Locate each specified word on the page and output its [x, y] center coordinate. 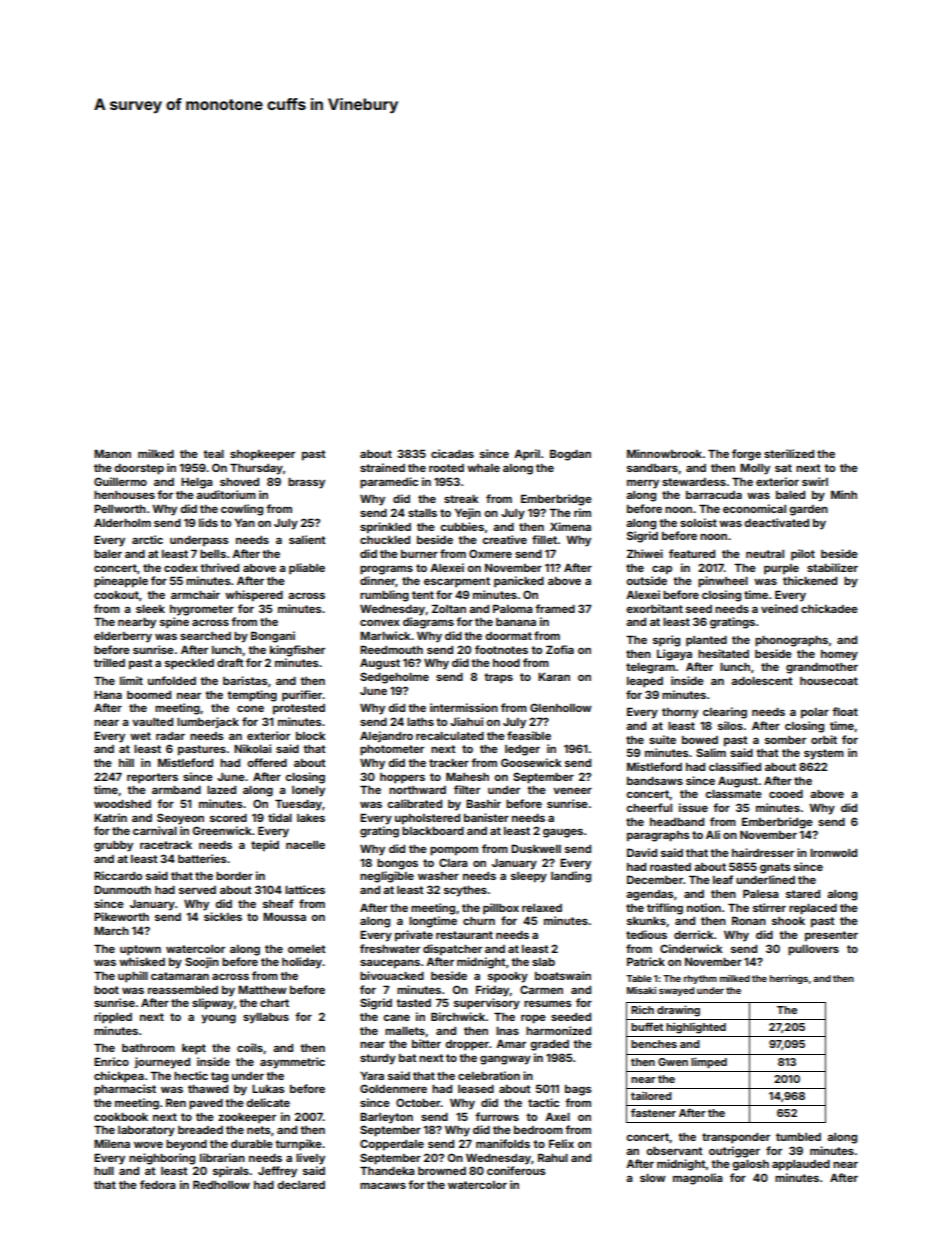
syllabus [266, 1018]
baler [108, 554]
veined [779, 608]
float [845, 711]
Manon [112, 453]
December [655, 879]
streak [461, 499]
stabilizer [832, 567]
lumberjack [208, 723]
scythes [465, 891]
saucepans [390, 964]
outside [646, 580]
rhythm [700, 979]
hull [104, 1171]
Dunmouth [122, 889]
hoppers [402, 778]
